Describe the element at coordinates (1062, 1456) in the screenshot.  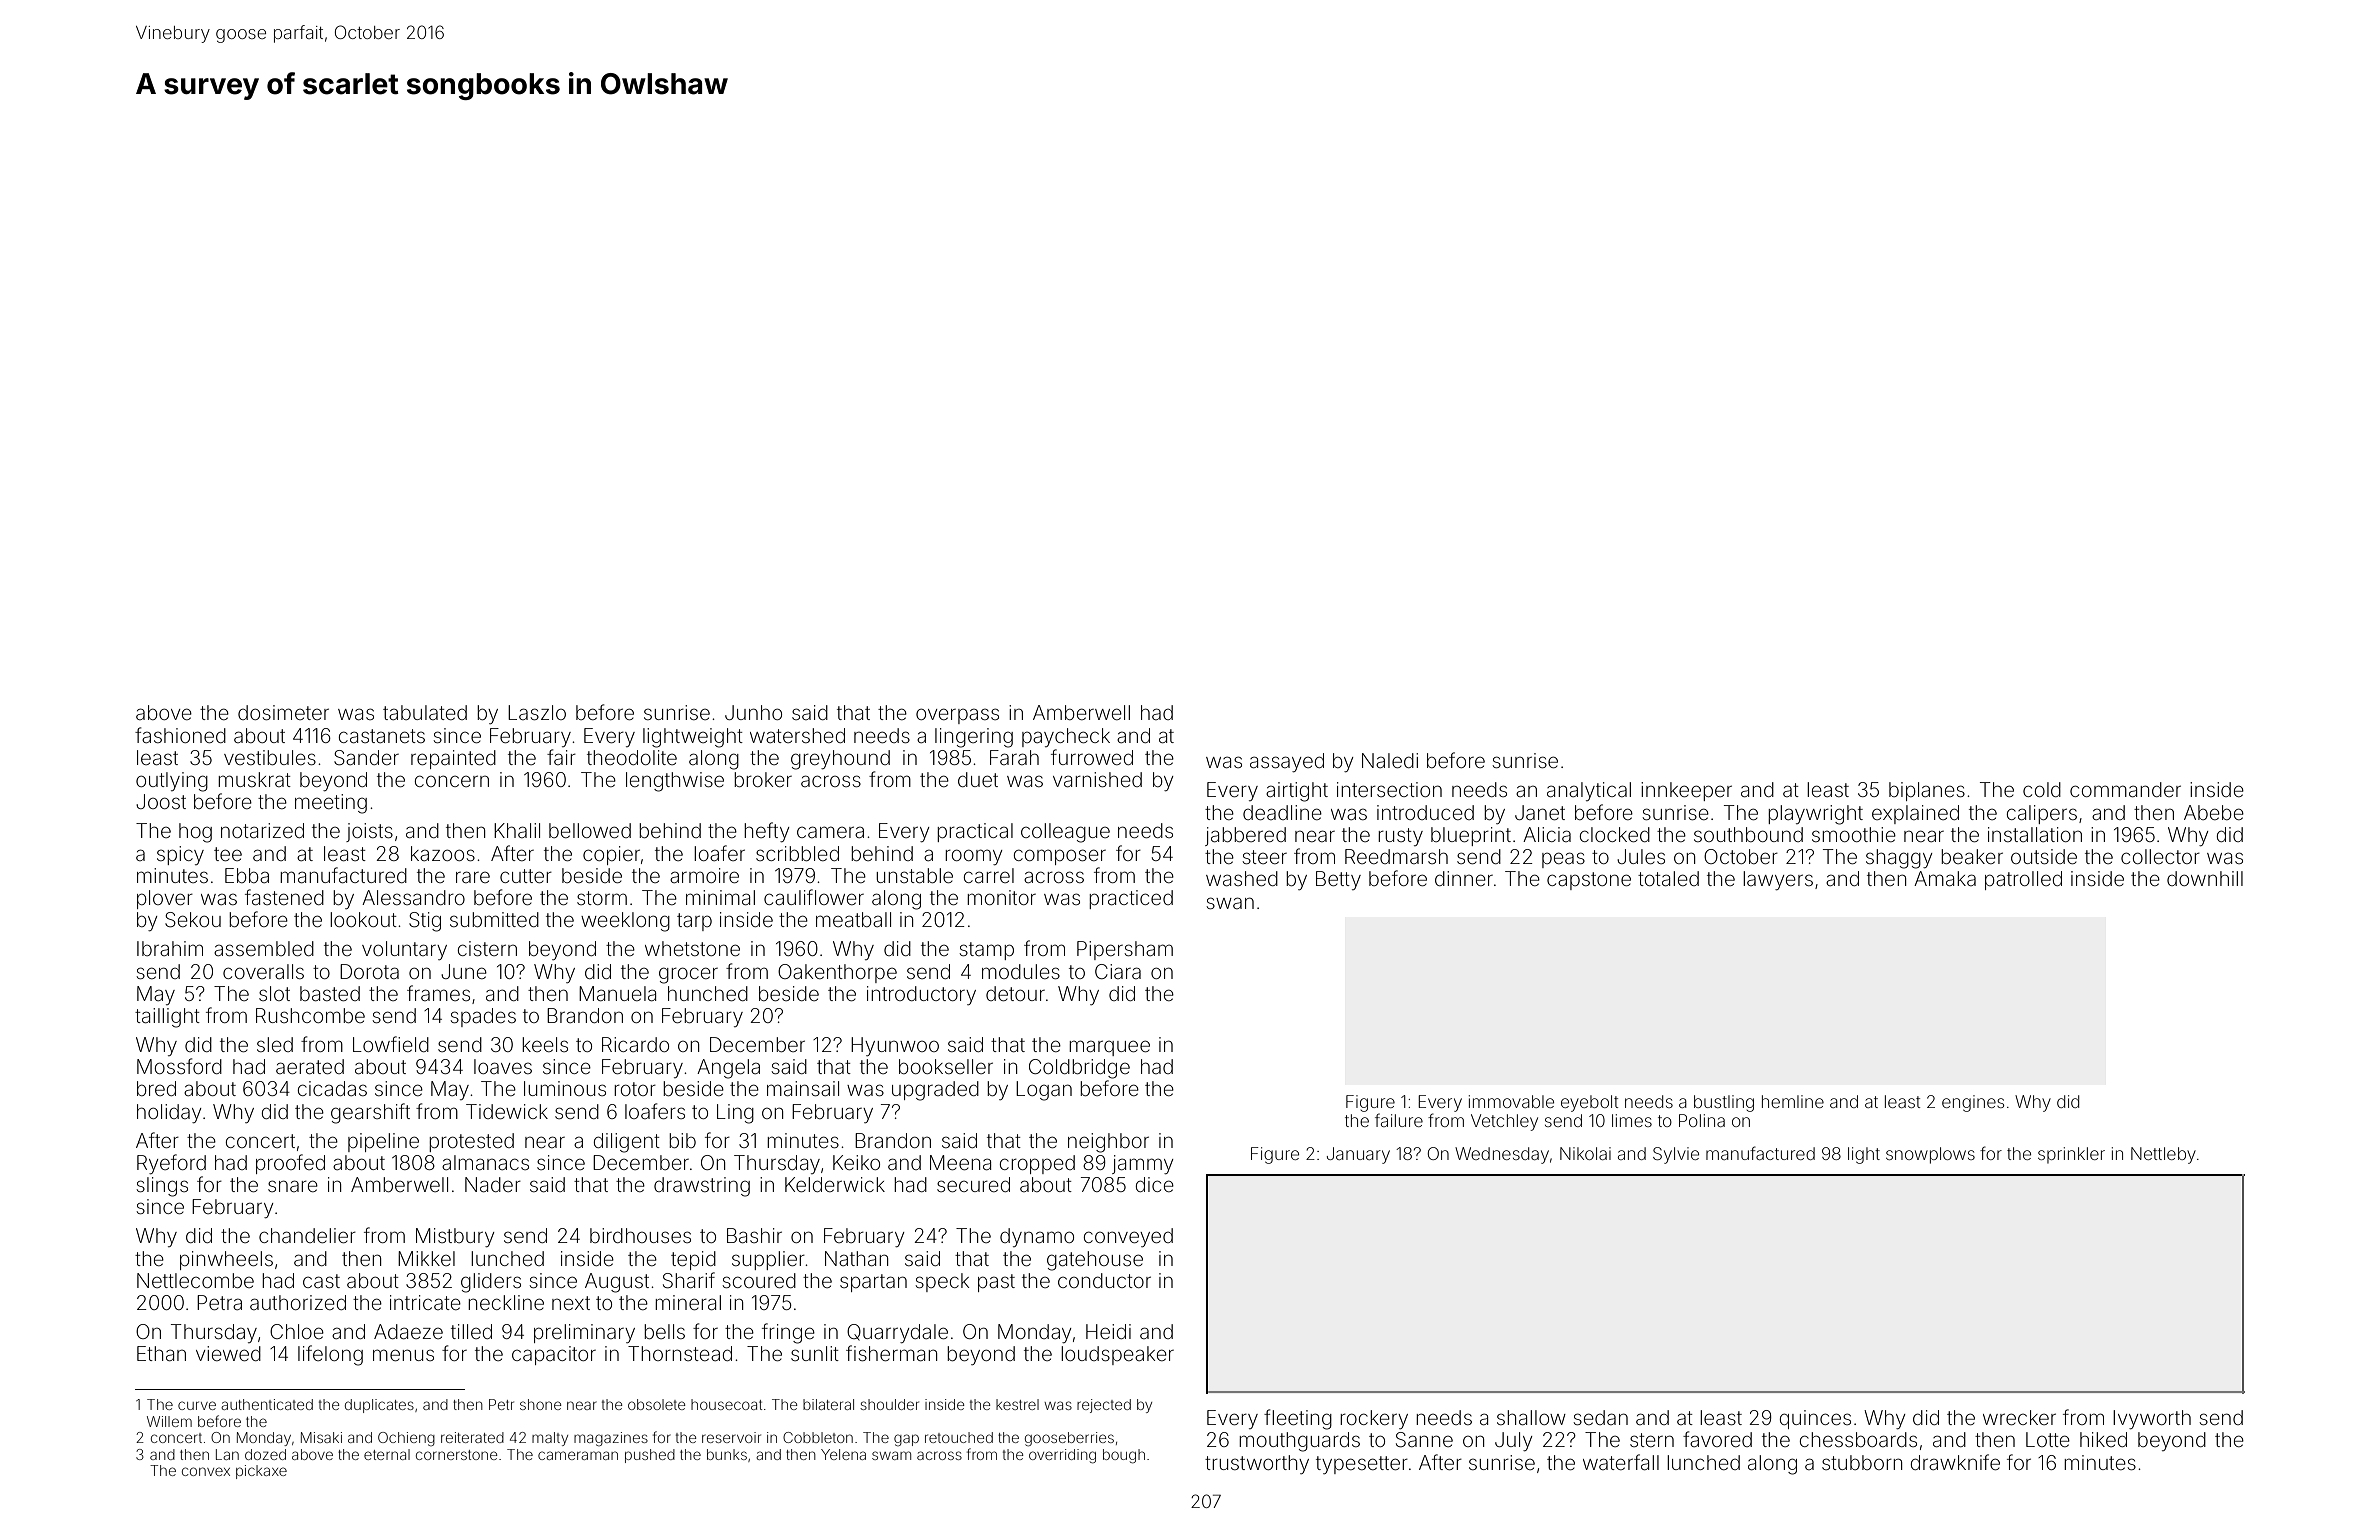
I see `overriding` at that location.
